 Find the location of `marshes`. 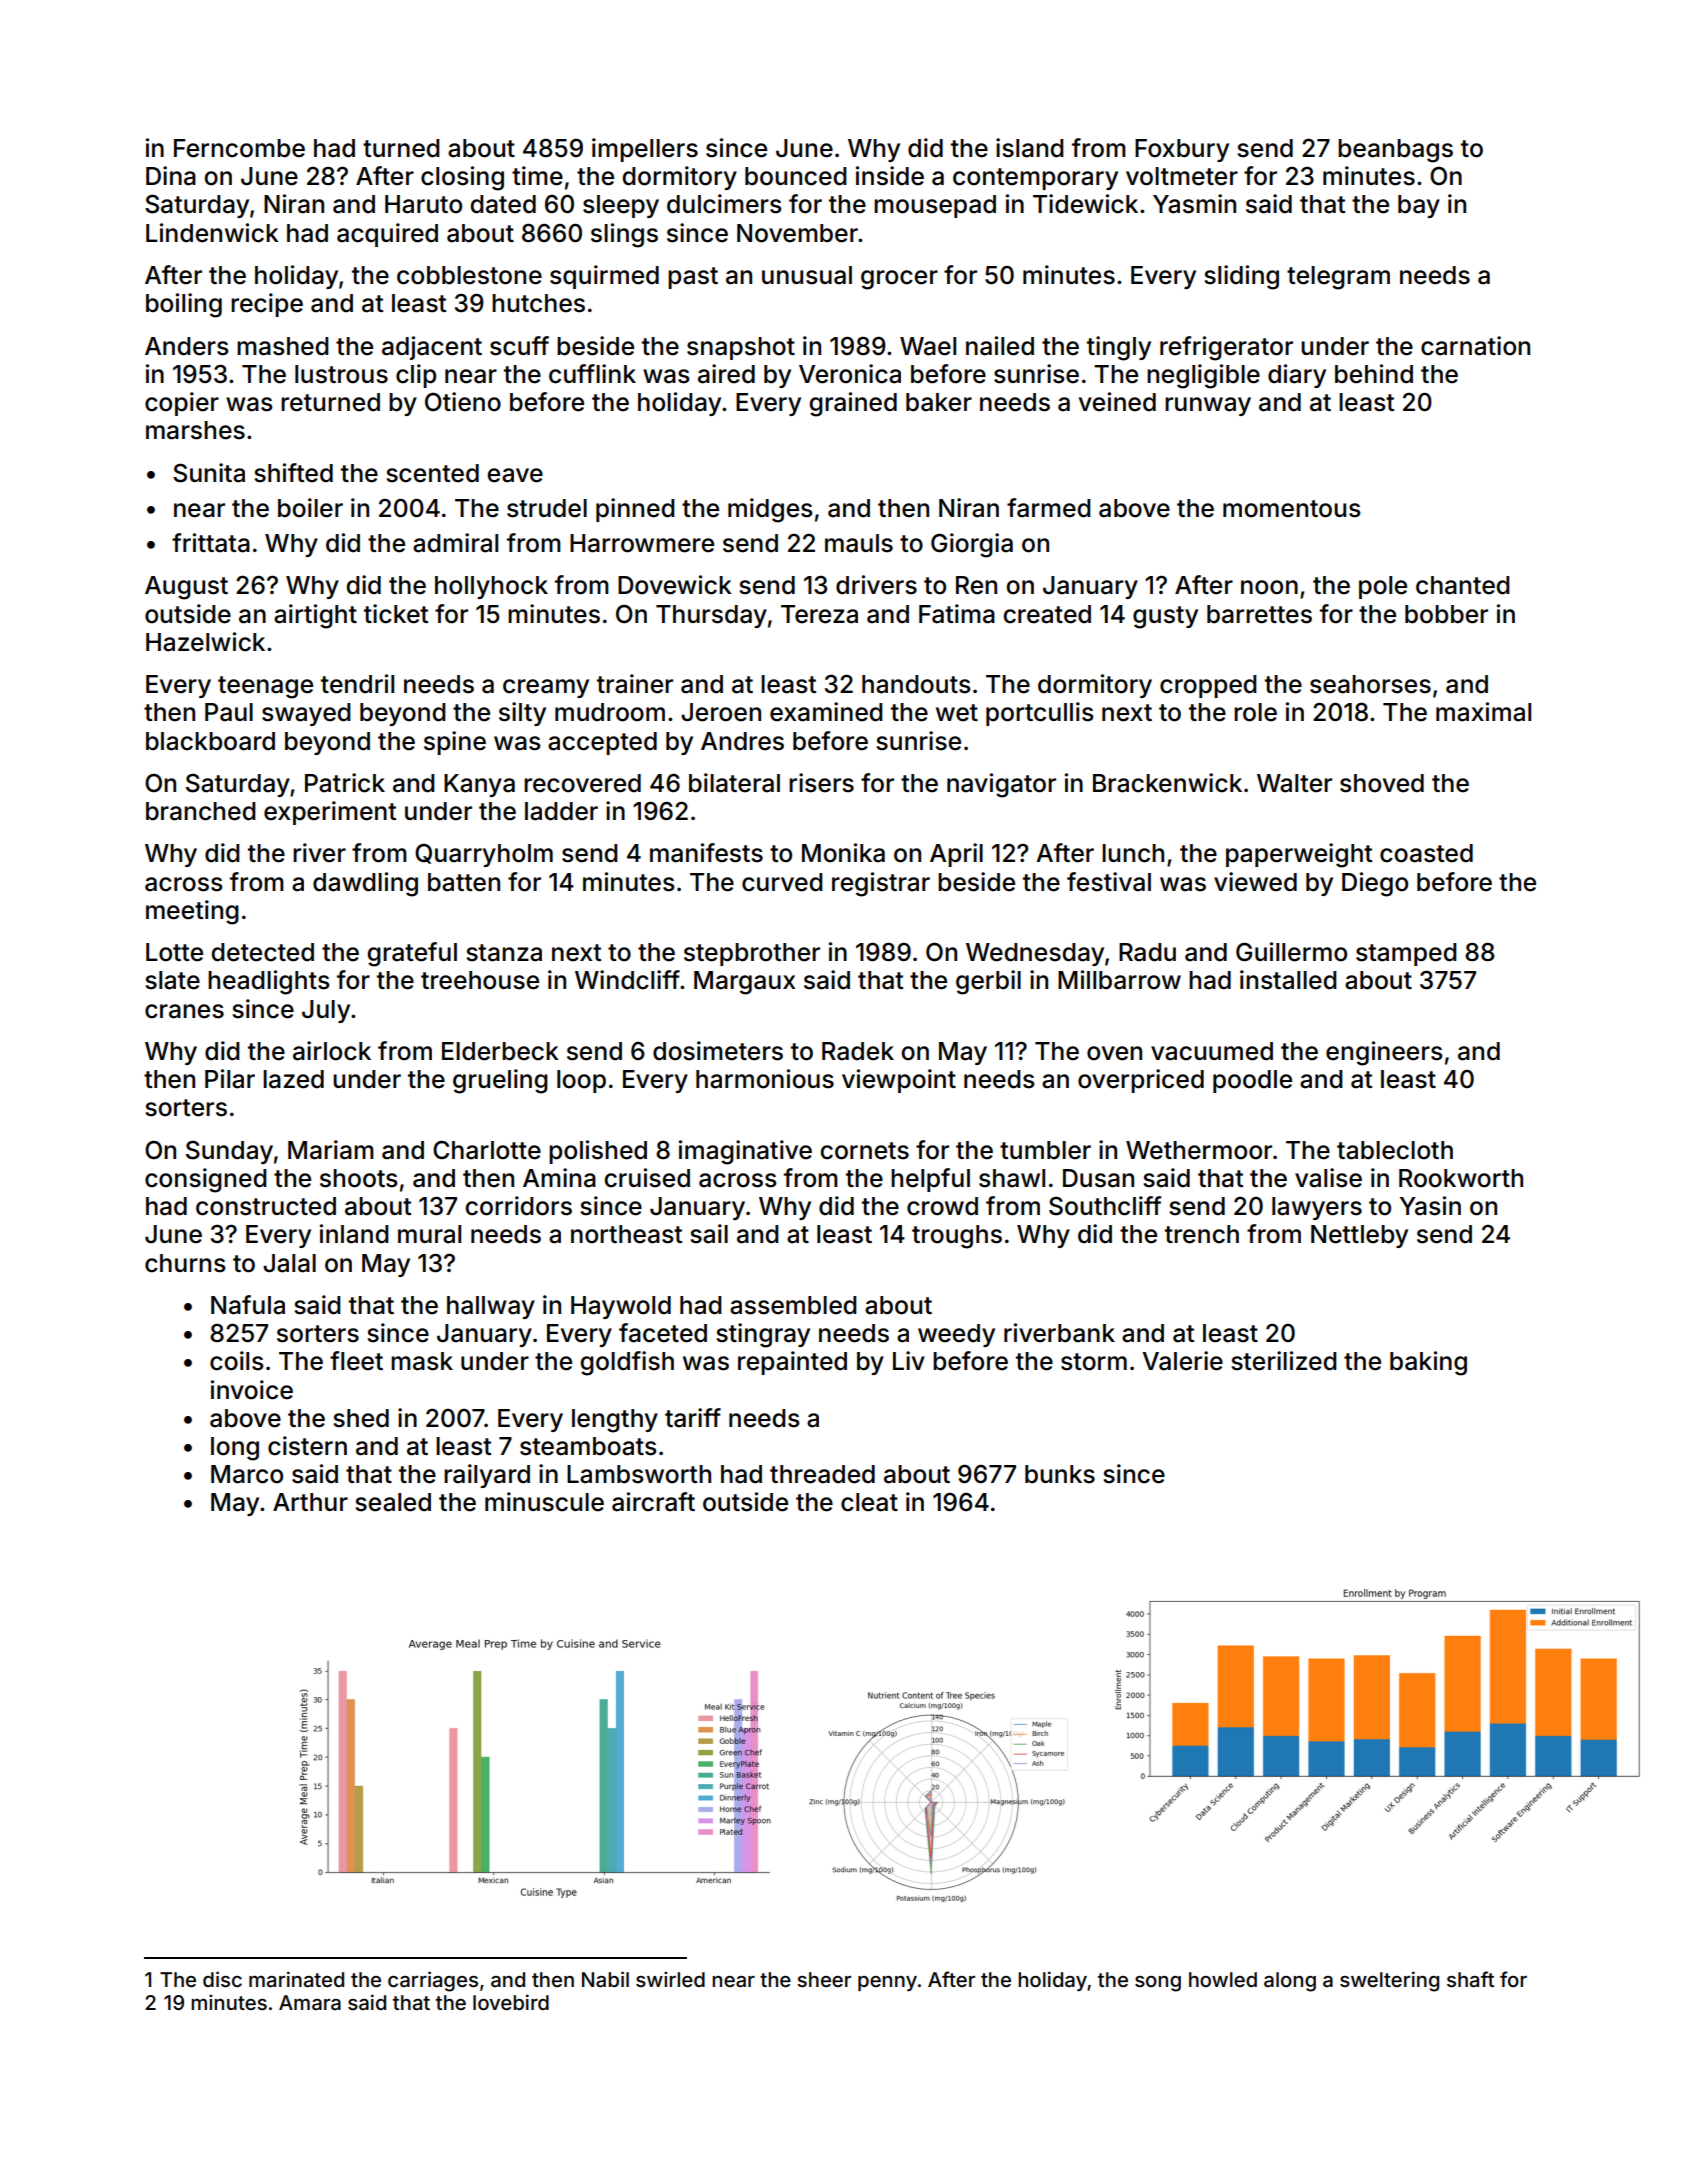

marshes is located at coordinates (195, 430).
